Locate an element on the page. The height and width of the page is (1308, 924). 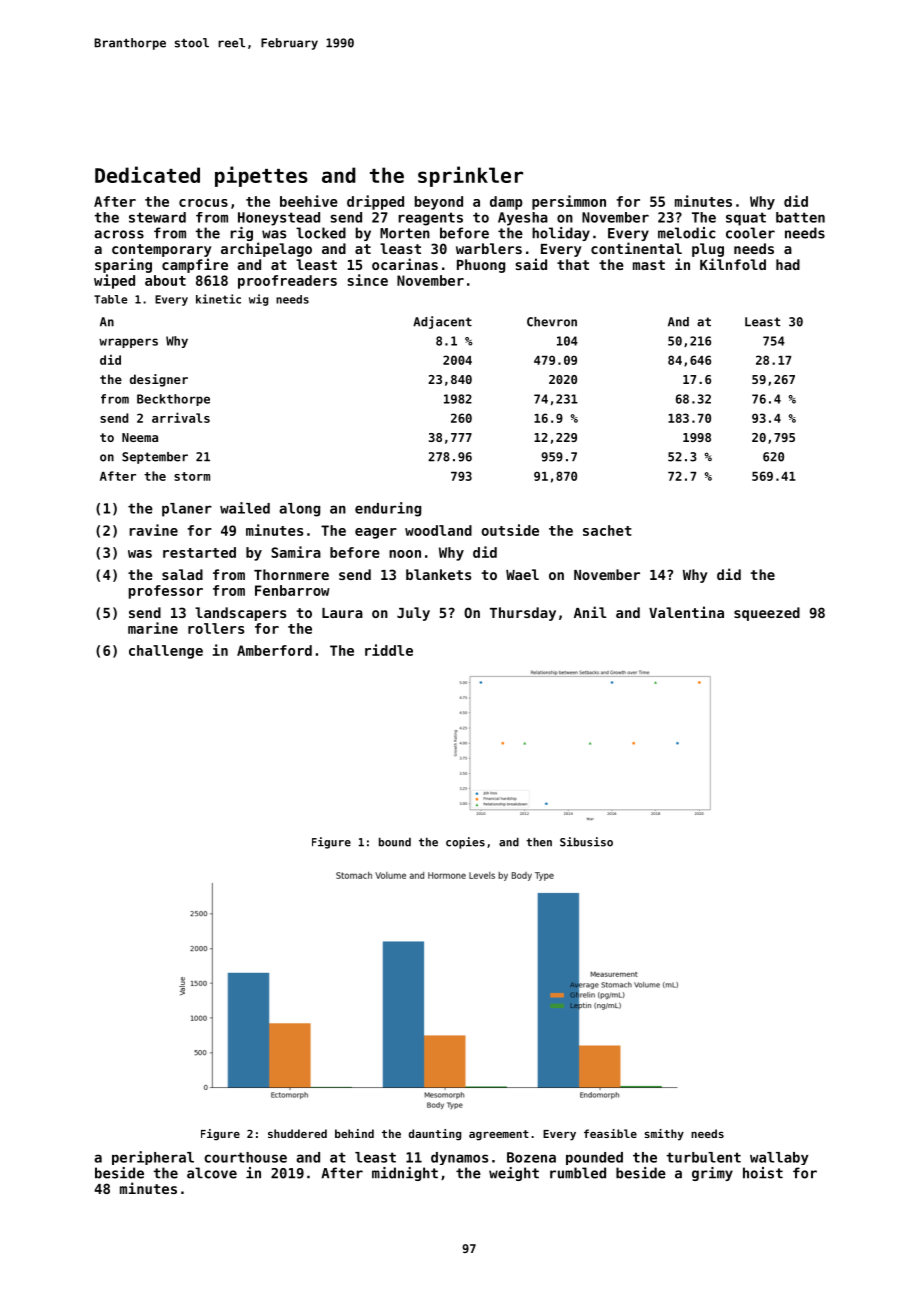
sprinkler is located at coordinates (470, 176).
